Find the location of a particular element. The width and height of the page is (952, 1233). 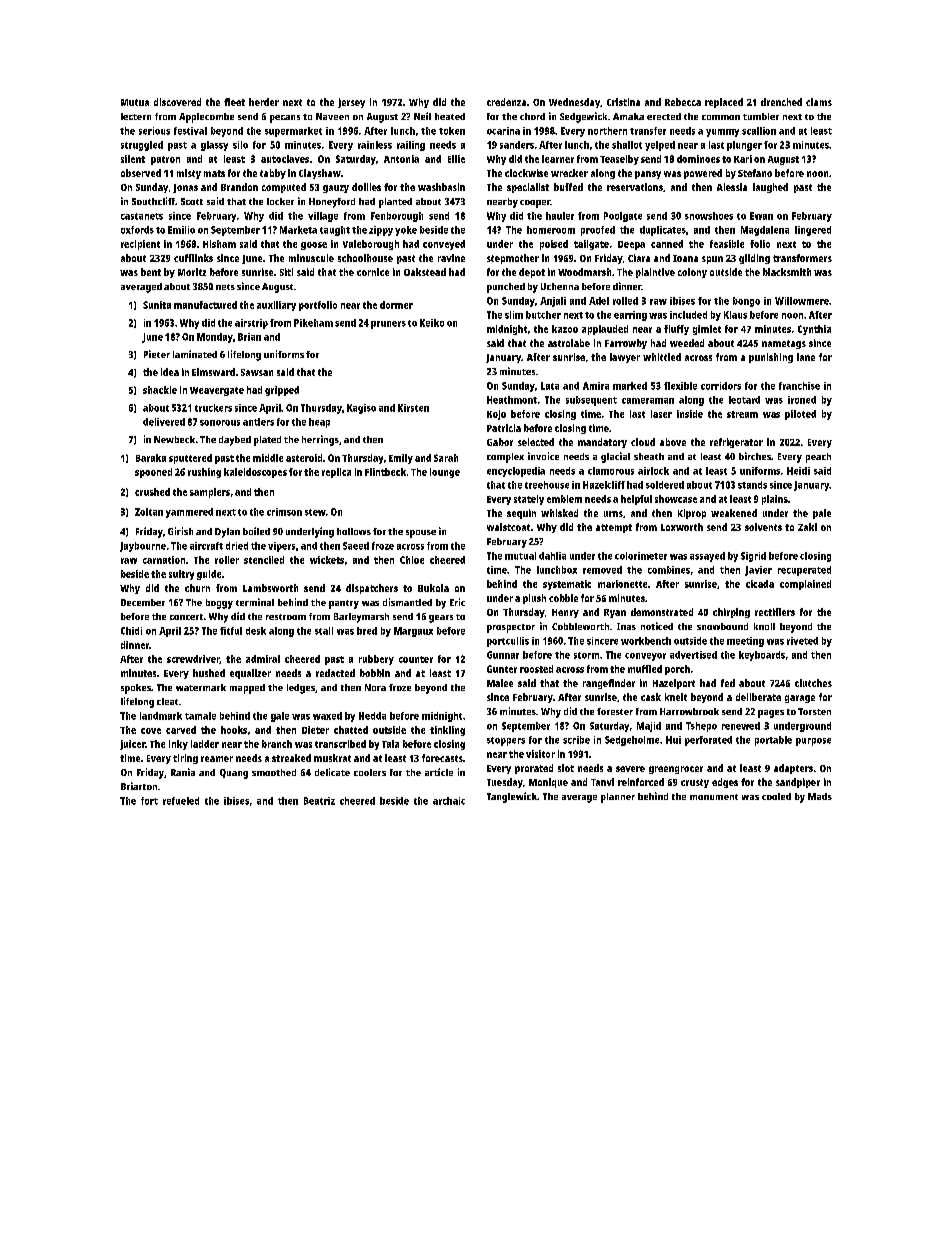

homeroom is located at coordinates (551, 230).
